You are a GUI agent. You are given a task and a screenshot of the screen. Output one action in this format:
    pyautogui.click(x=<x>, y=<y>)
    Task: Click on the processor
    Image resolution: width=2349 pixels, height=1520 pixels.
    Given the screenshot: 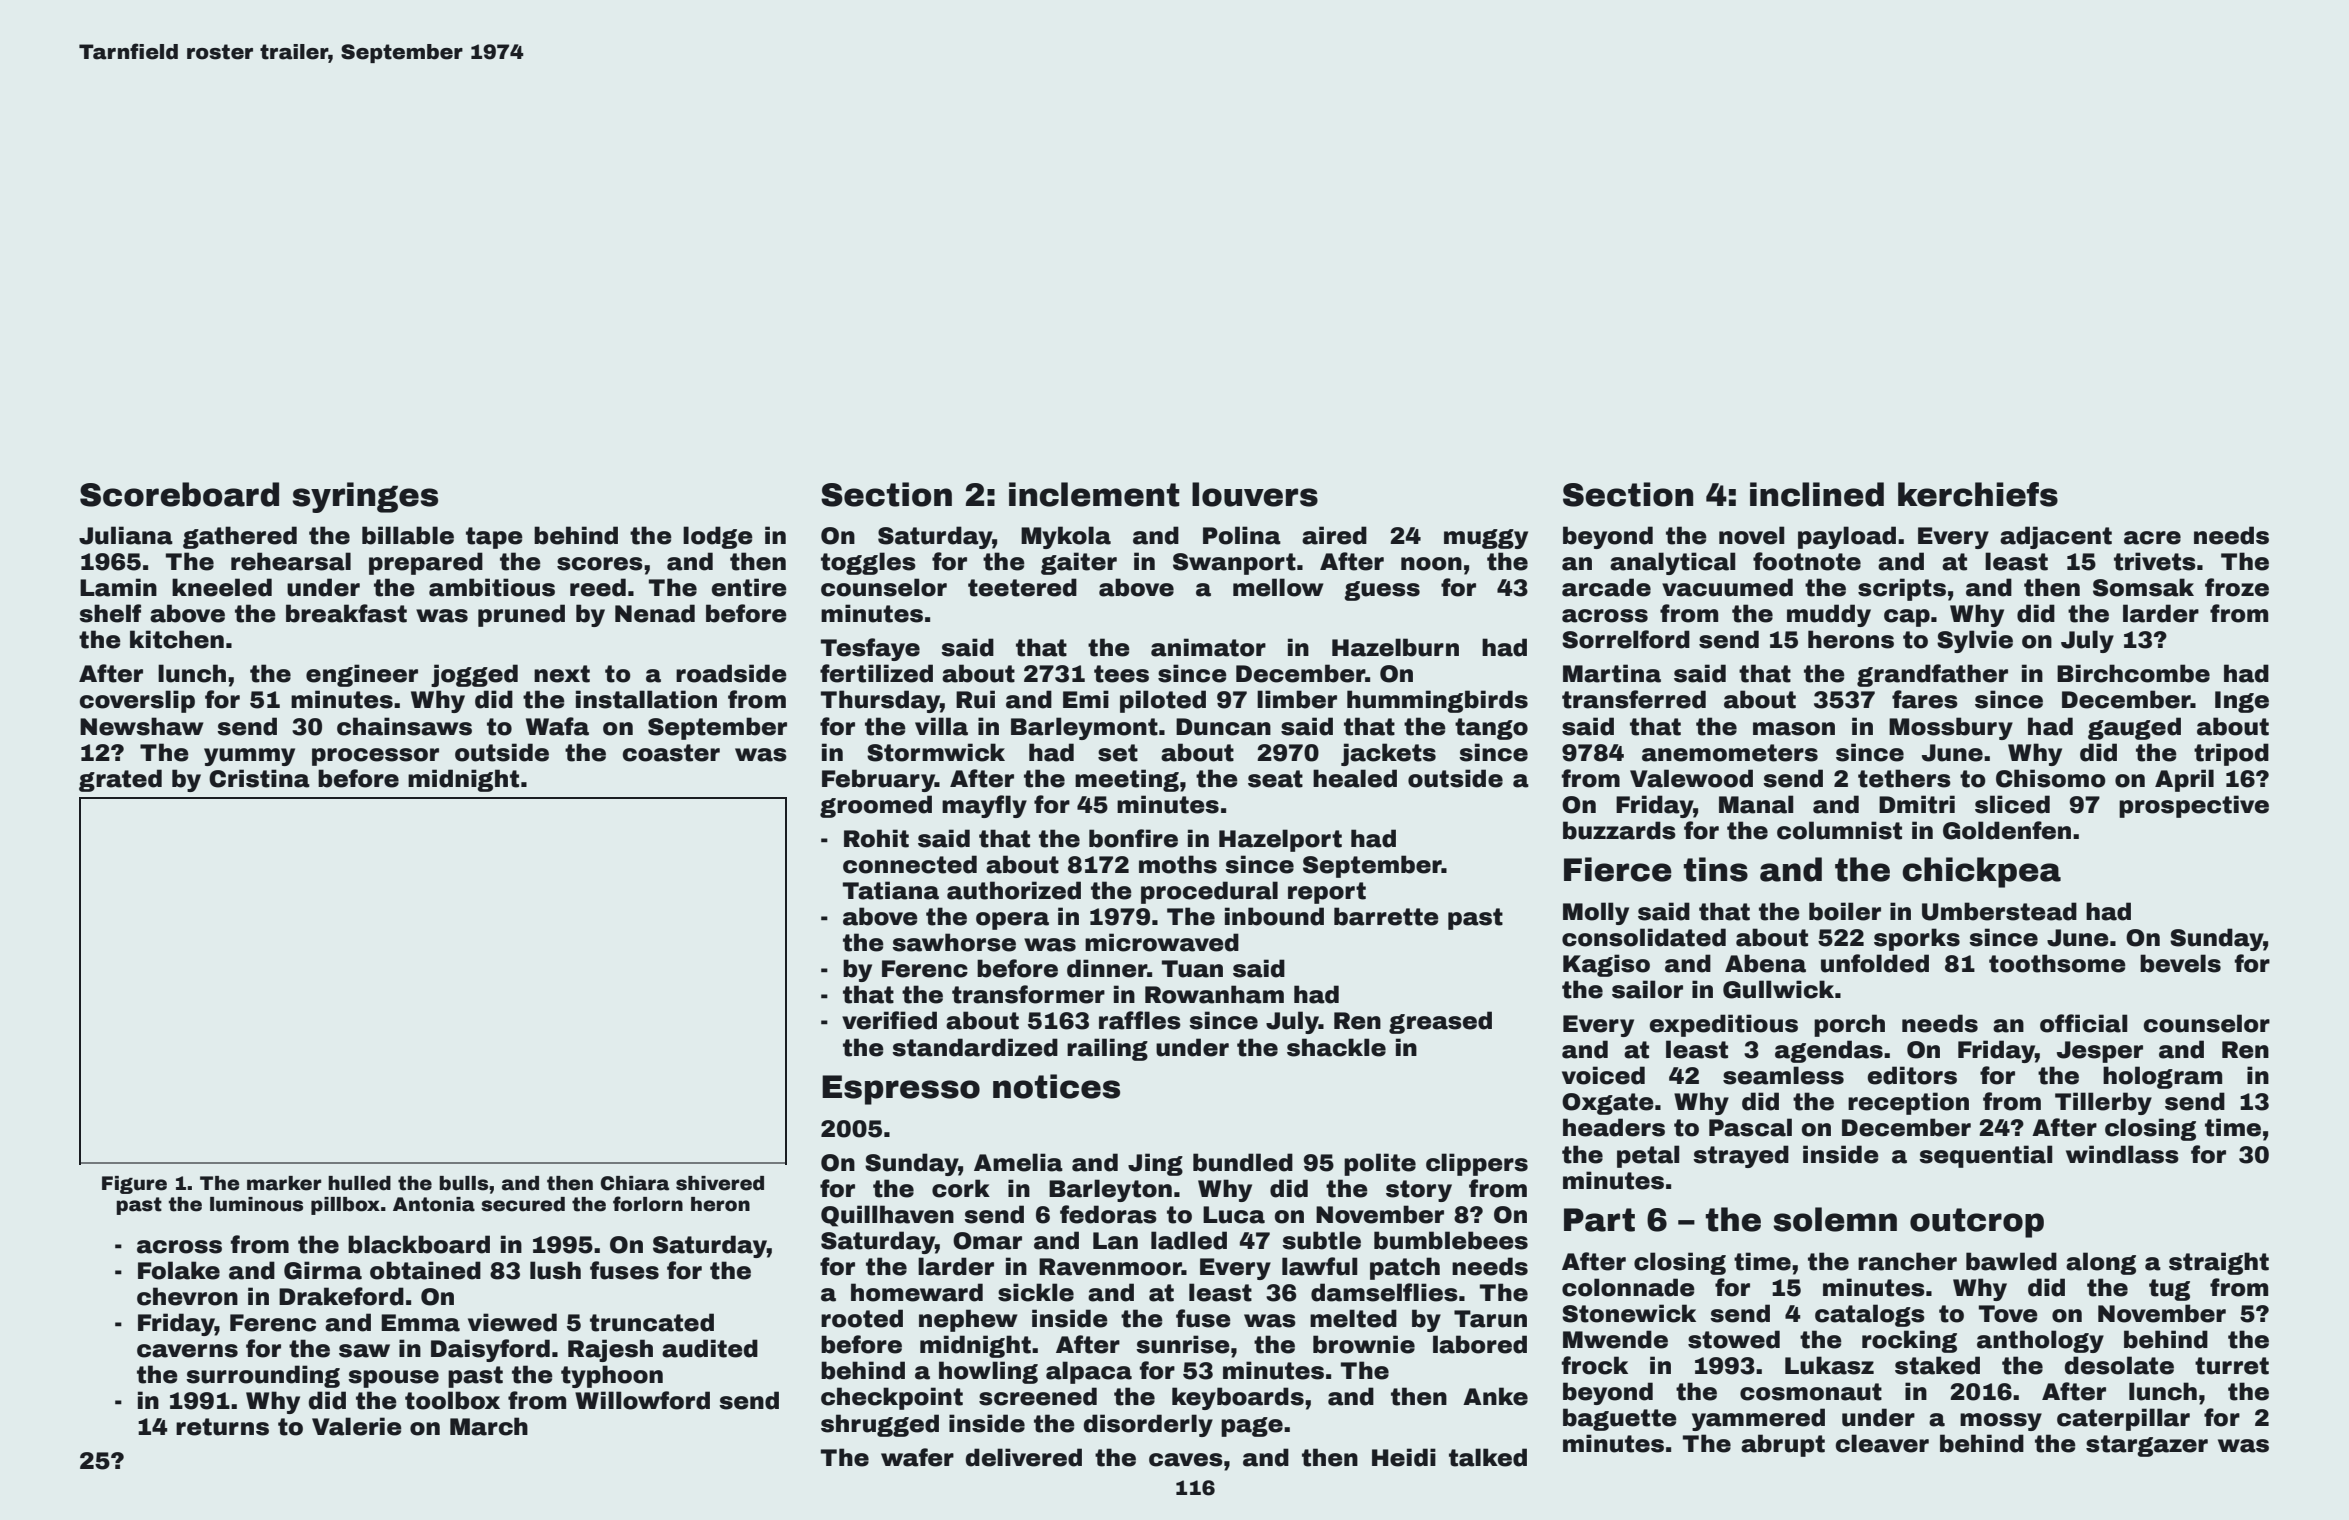 What is the action you would take?
    pyautogui.click(x=375, y=757)
